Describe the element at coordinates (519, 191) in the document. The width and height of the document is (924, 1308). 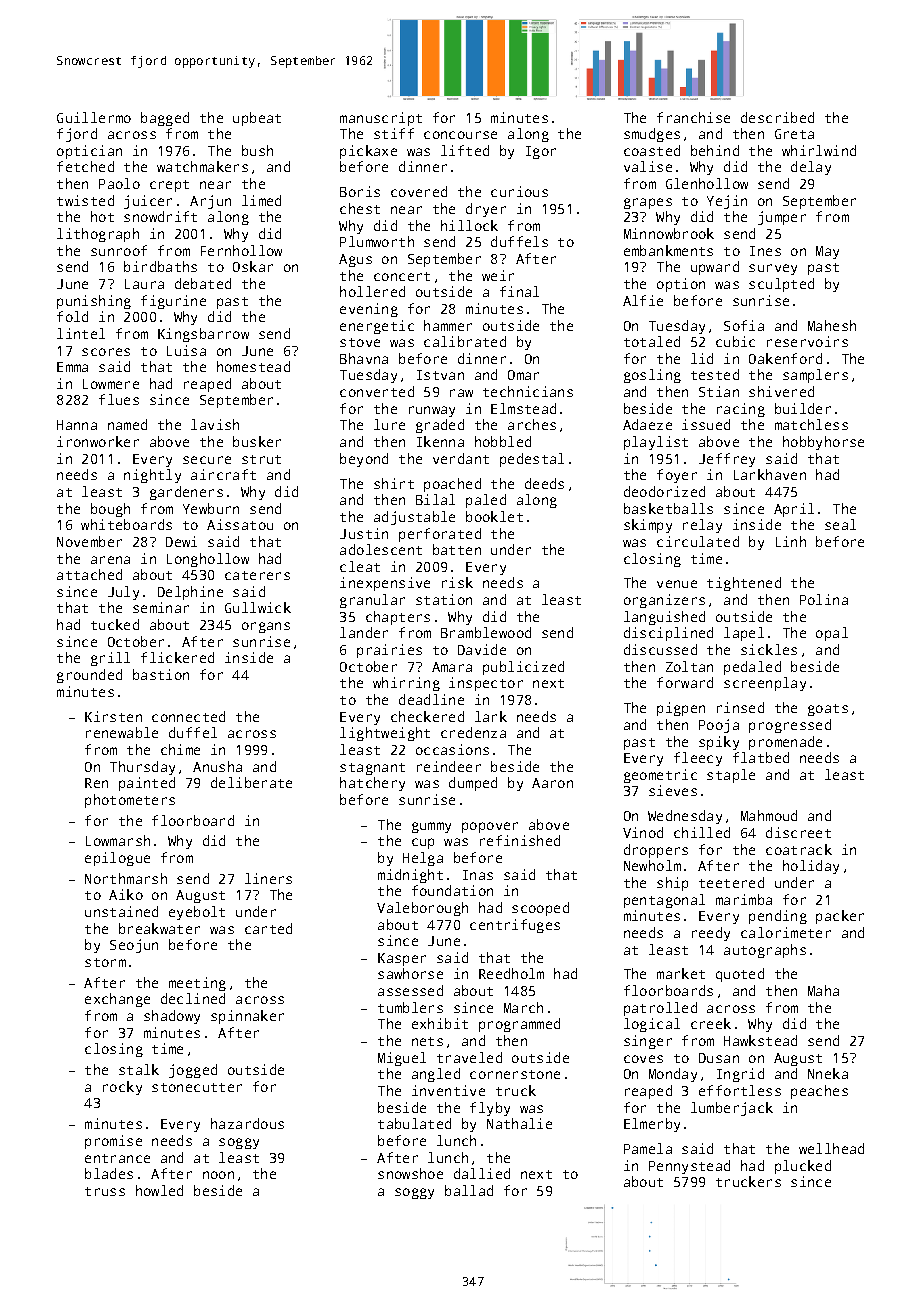
I see `curious` at that location.
